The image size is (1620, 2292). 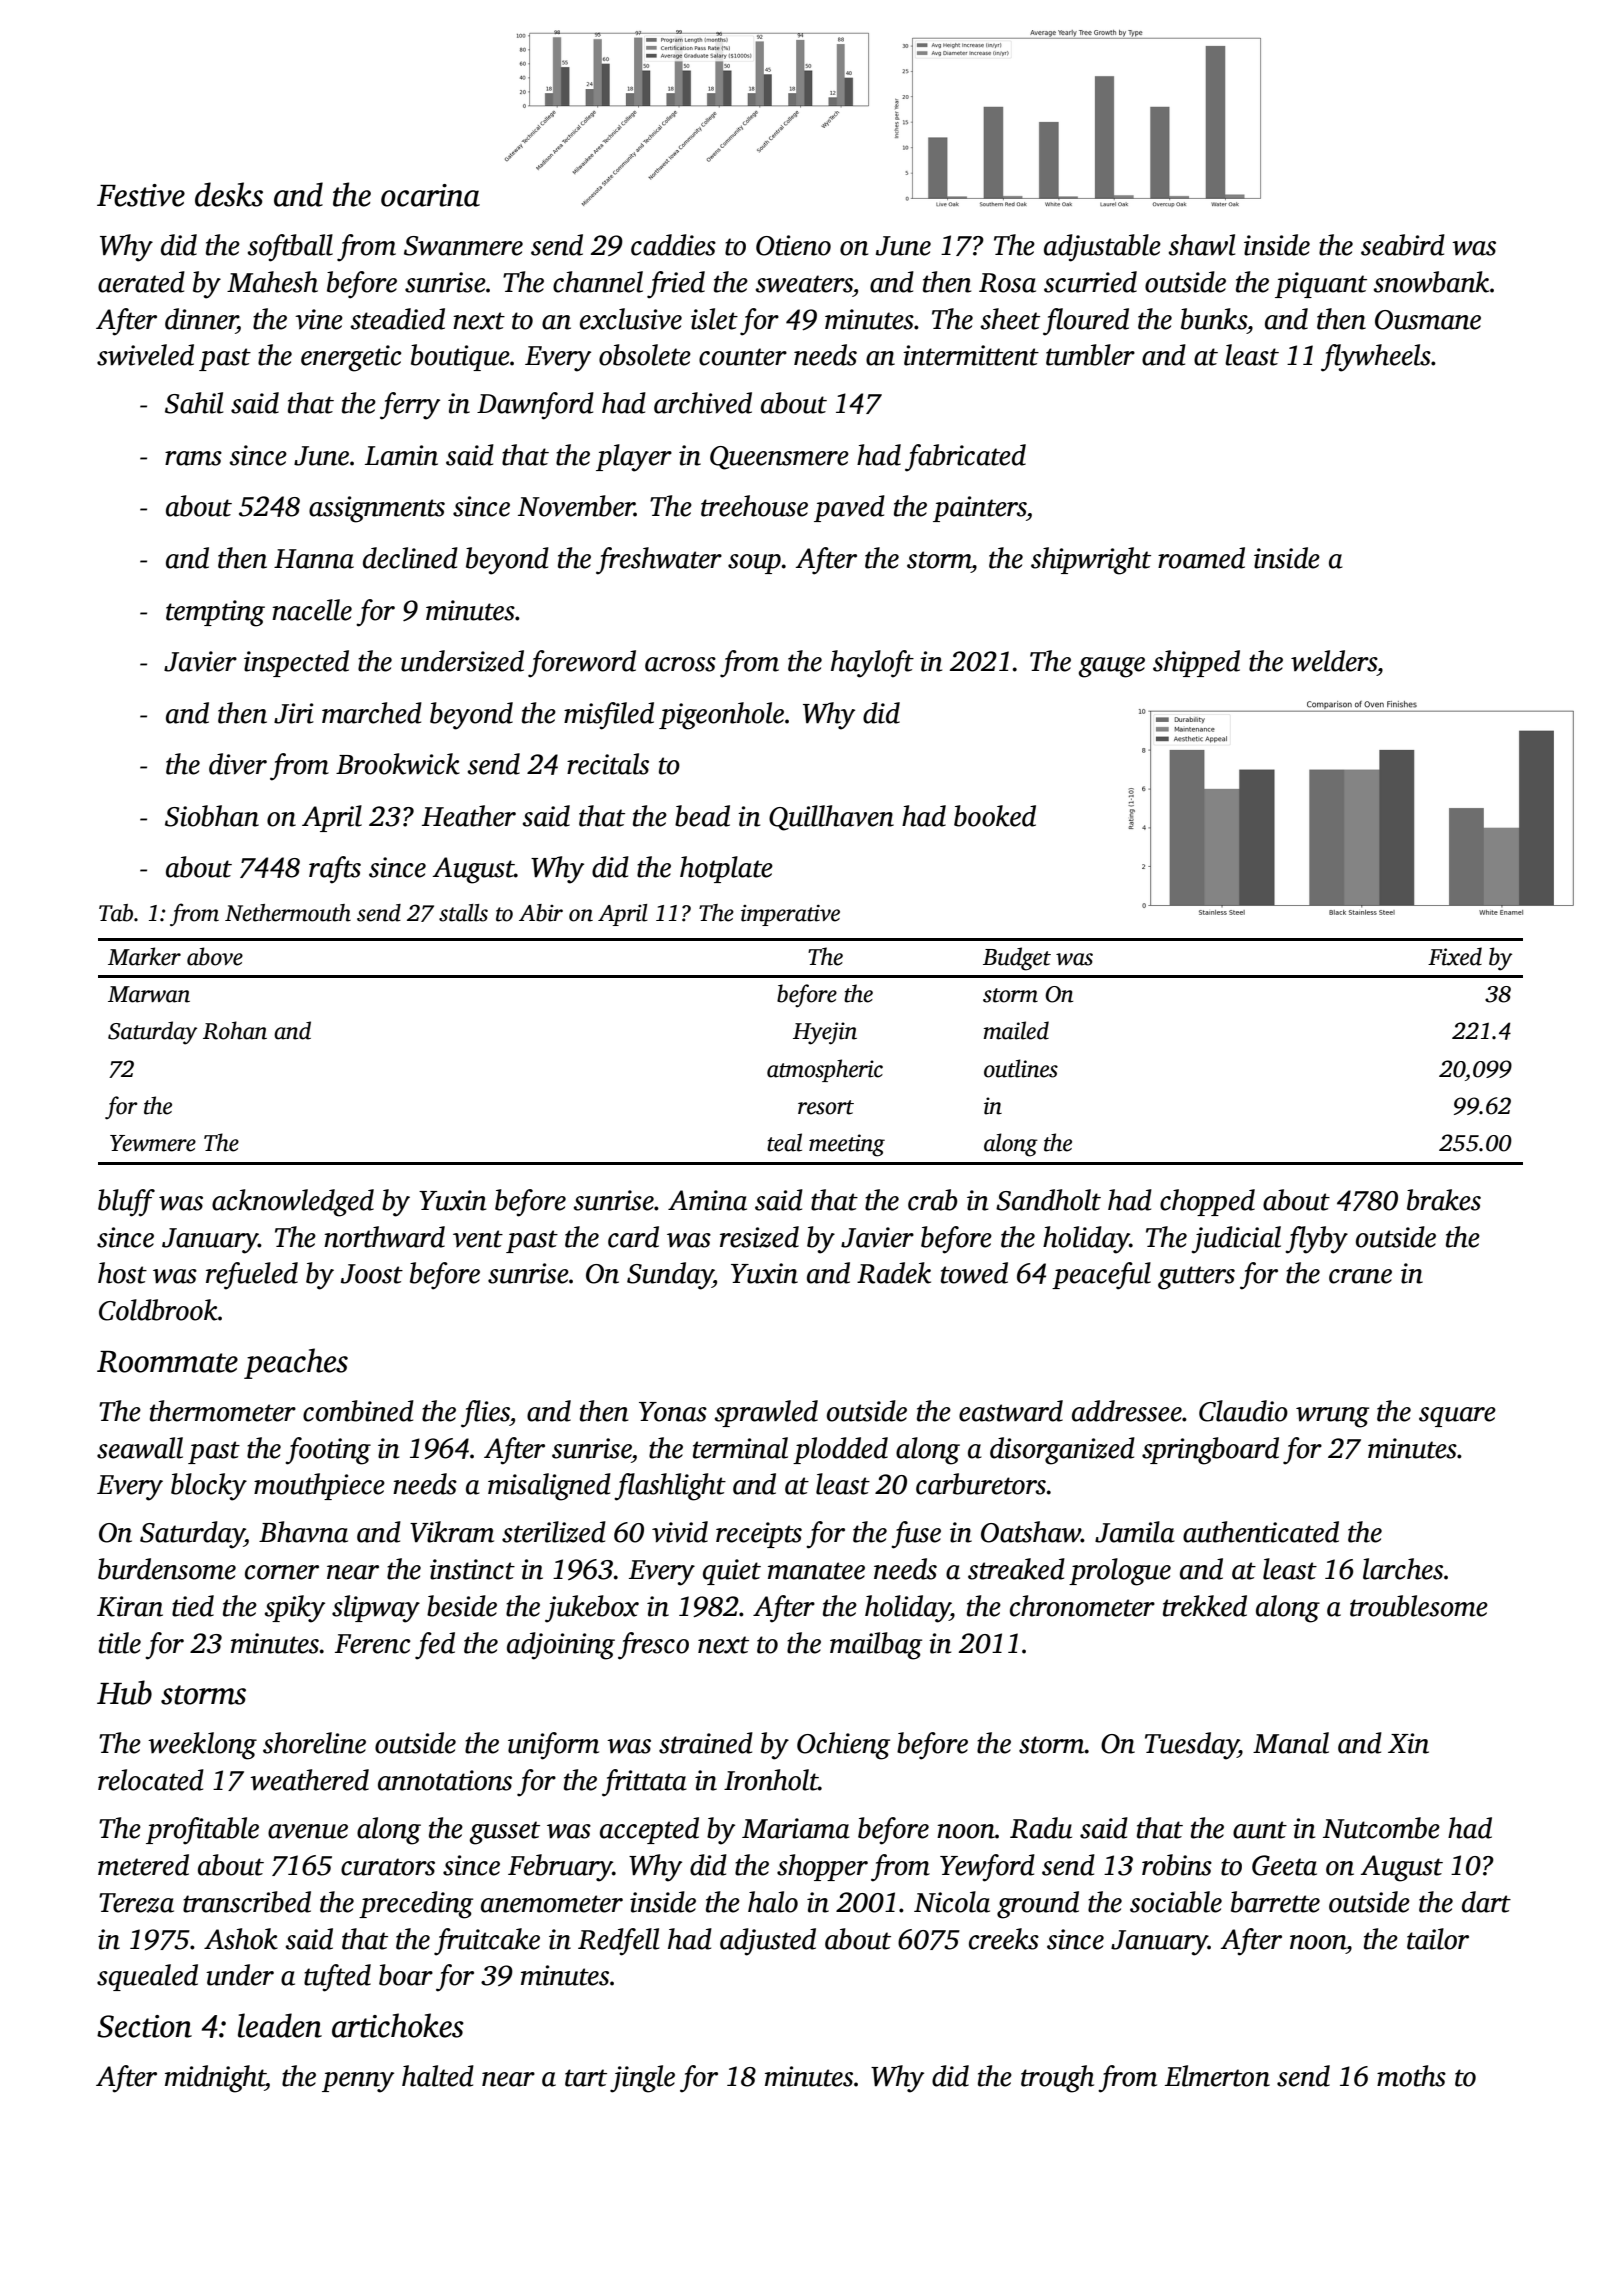 I want to click on halted, so click(x=438, y=2076).
